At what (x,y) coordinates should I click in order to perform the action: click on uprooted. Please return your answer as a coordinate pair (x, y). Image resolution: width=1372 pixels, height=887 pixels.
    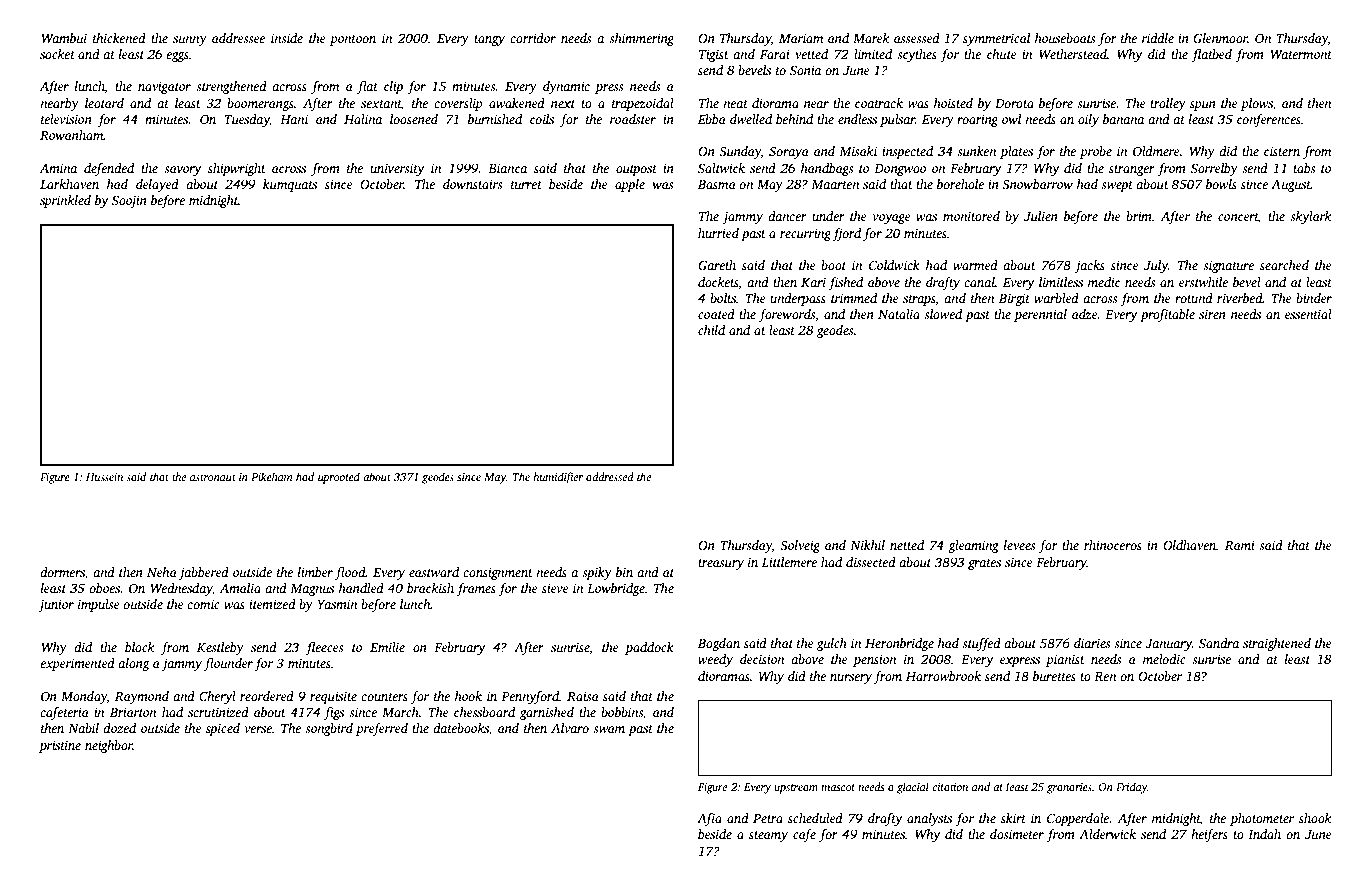
    Looking at the image, I should click on (339, 478).
